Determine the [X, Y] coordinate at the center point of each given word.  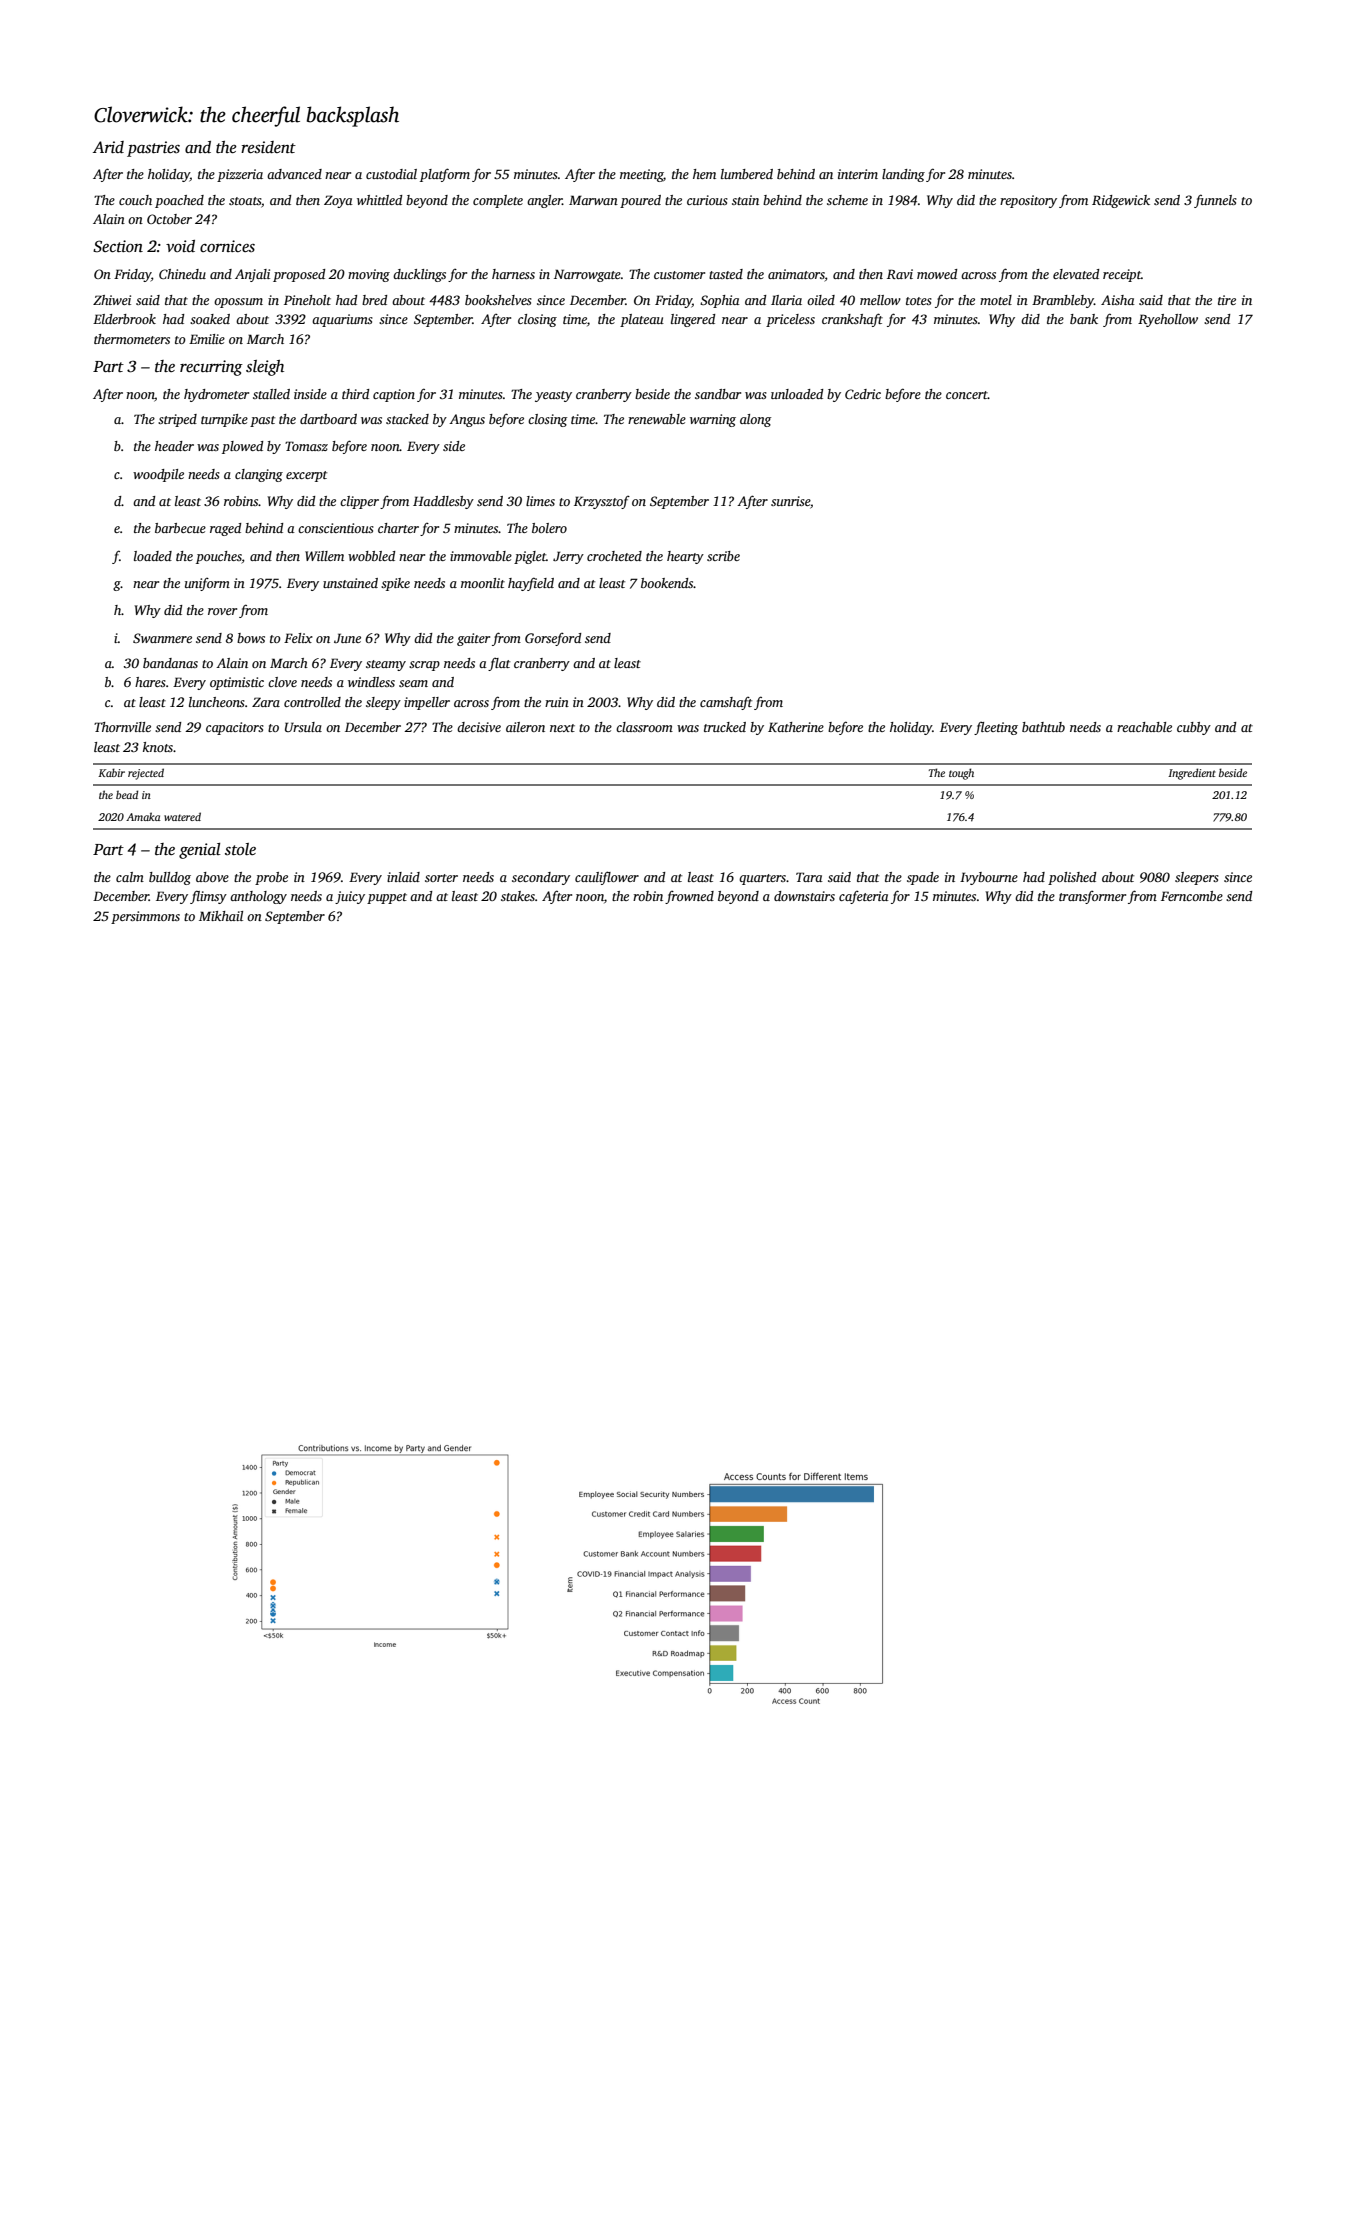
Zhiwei [112, 300]
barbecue [180, 528]
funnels [1215, 201]
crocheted [614, 556]
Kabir [111, 772]
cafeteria [864, 897]
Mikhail [221, 916]
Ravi [900, 274]
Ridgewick [1121, 201]
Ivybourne [989, 878]
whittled [379, 200]
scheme [847, 200]
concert [967, 395]
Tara [809, 877]
